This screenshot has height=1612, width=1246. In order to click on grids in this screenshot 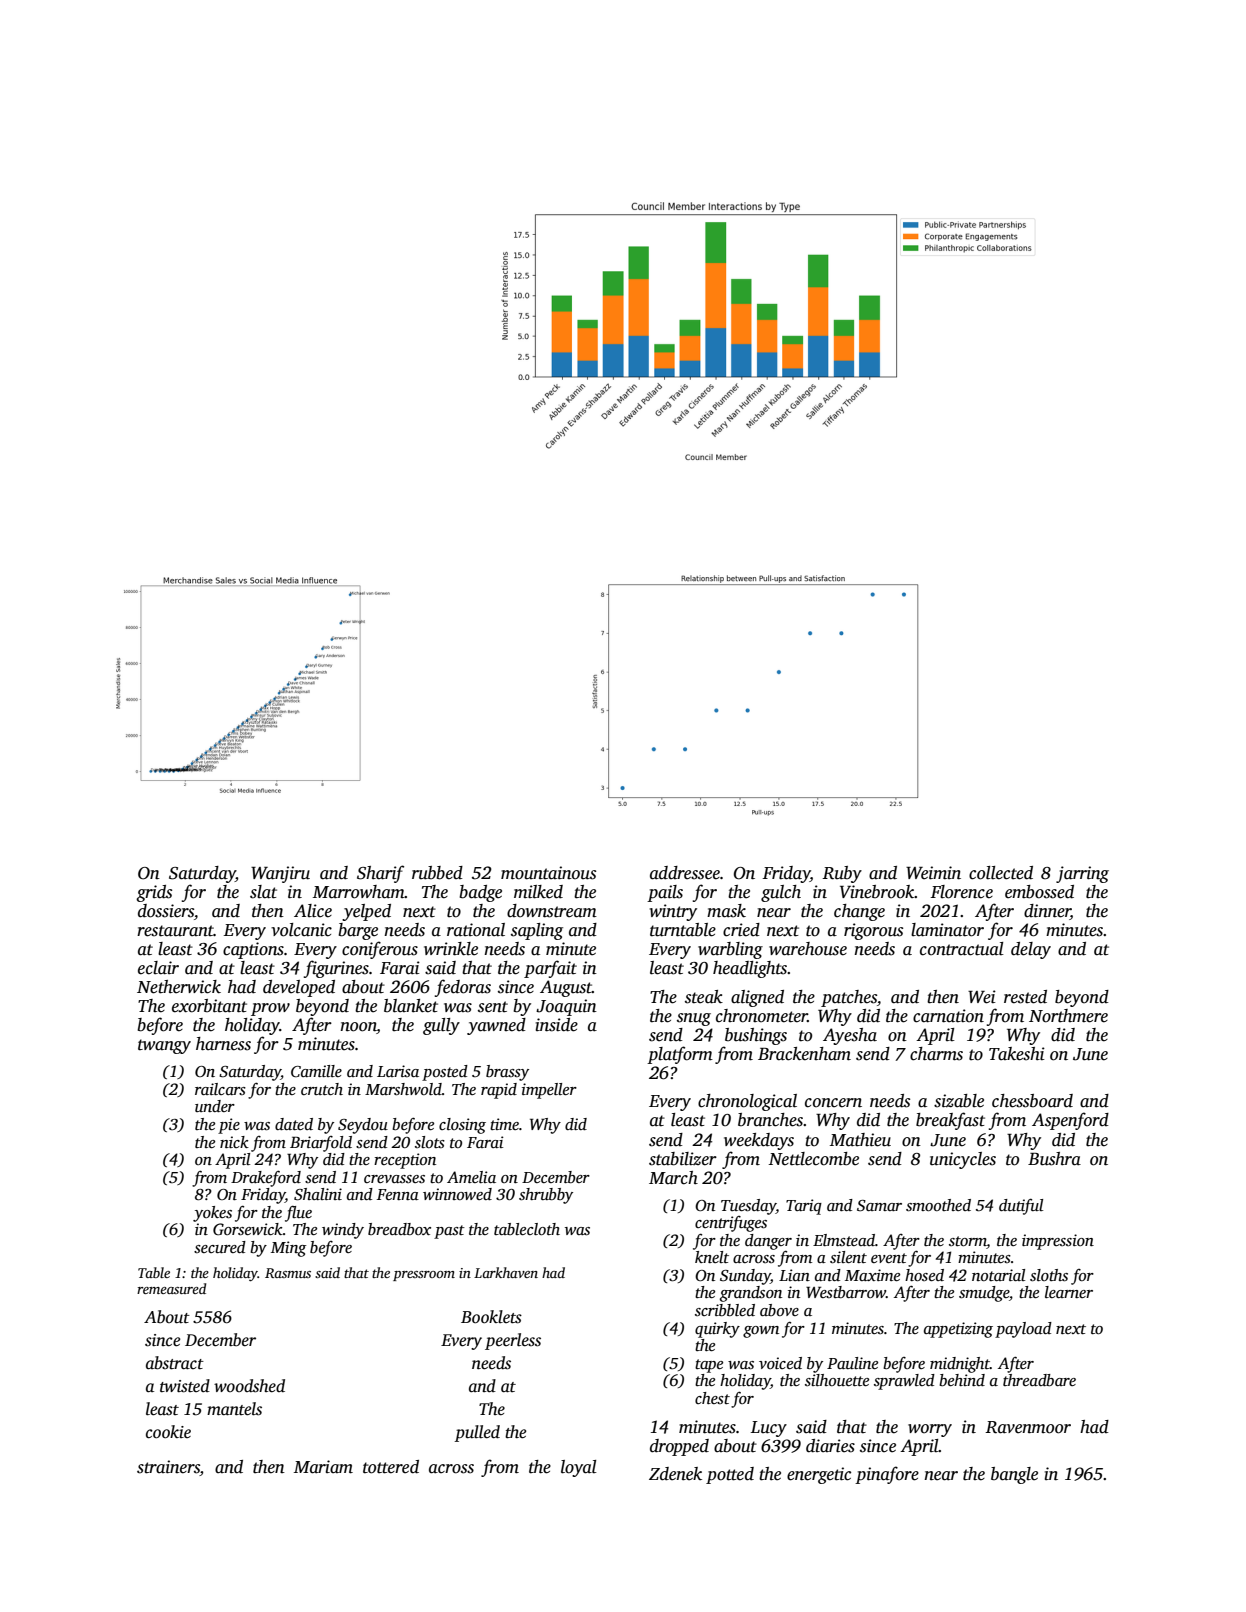, I will do `click(154, 893)`.
